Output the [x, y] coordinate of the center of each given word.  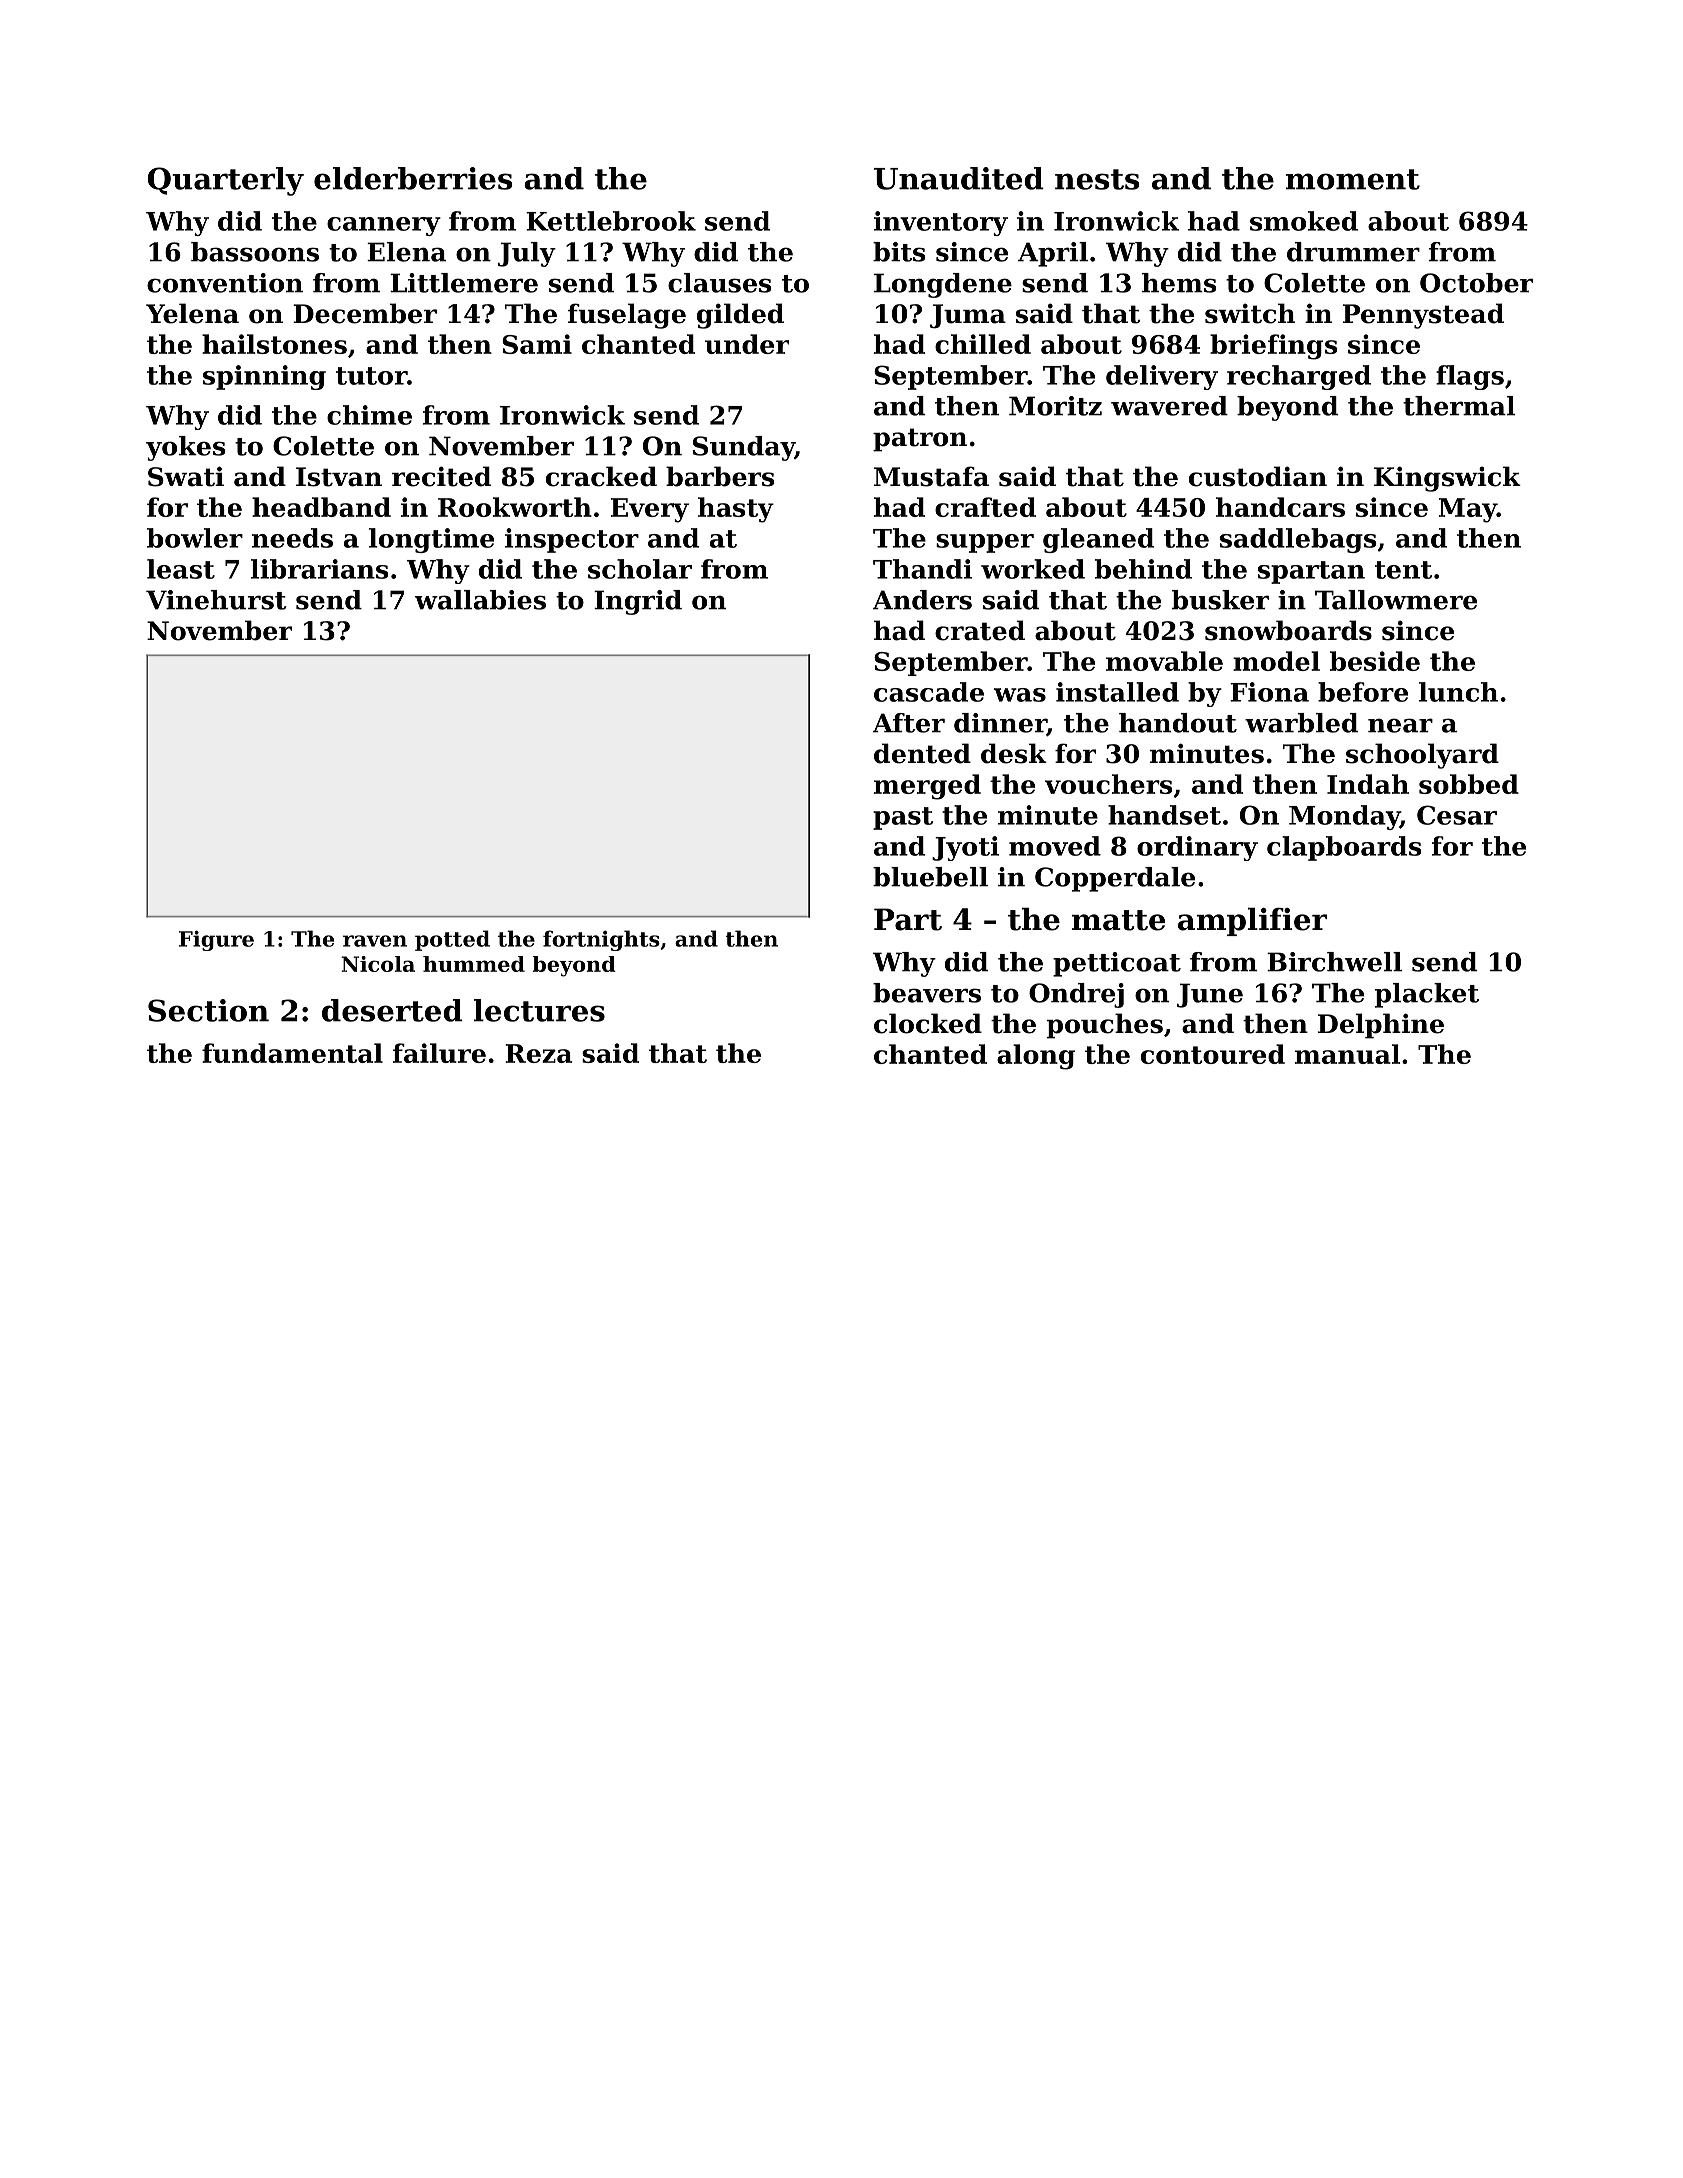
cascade [929, 692]
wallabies [480, 600]
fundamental [292, 1053]
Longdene [943, 285]
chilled [983, 344]
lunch [1458, 692]
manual [1347, 1054]
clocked [928, 1023]
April [1053, 254]
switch [1250, 313]
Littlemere [464, 283]
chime [369, 415]
